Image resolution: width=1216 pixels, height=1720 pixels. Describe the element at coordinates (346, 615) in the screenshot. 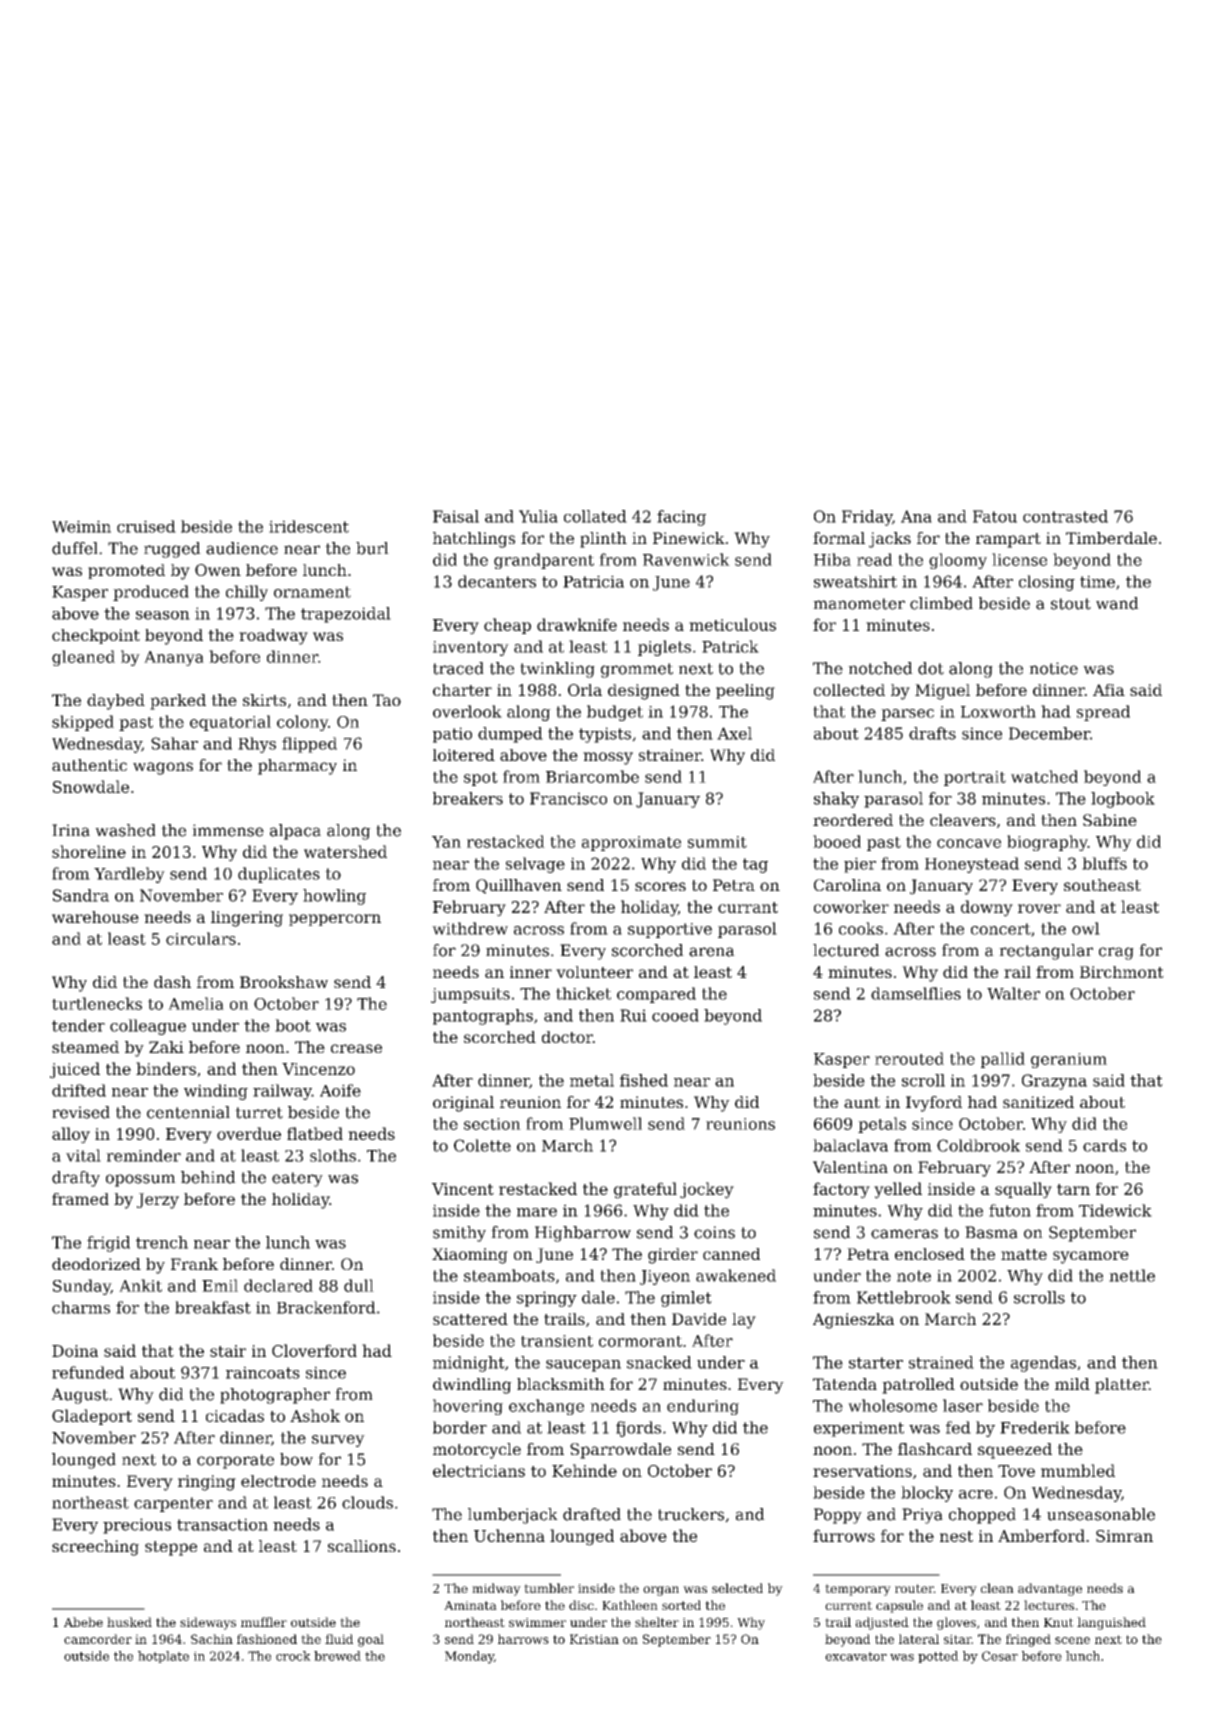

I see `trapezoidal` at that location.
